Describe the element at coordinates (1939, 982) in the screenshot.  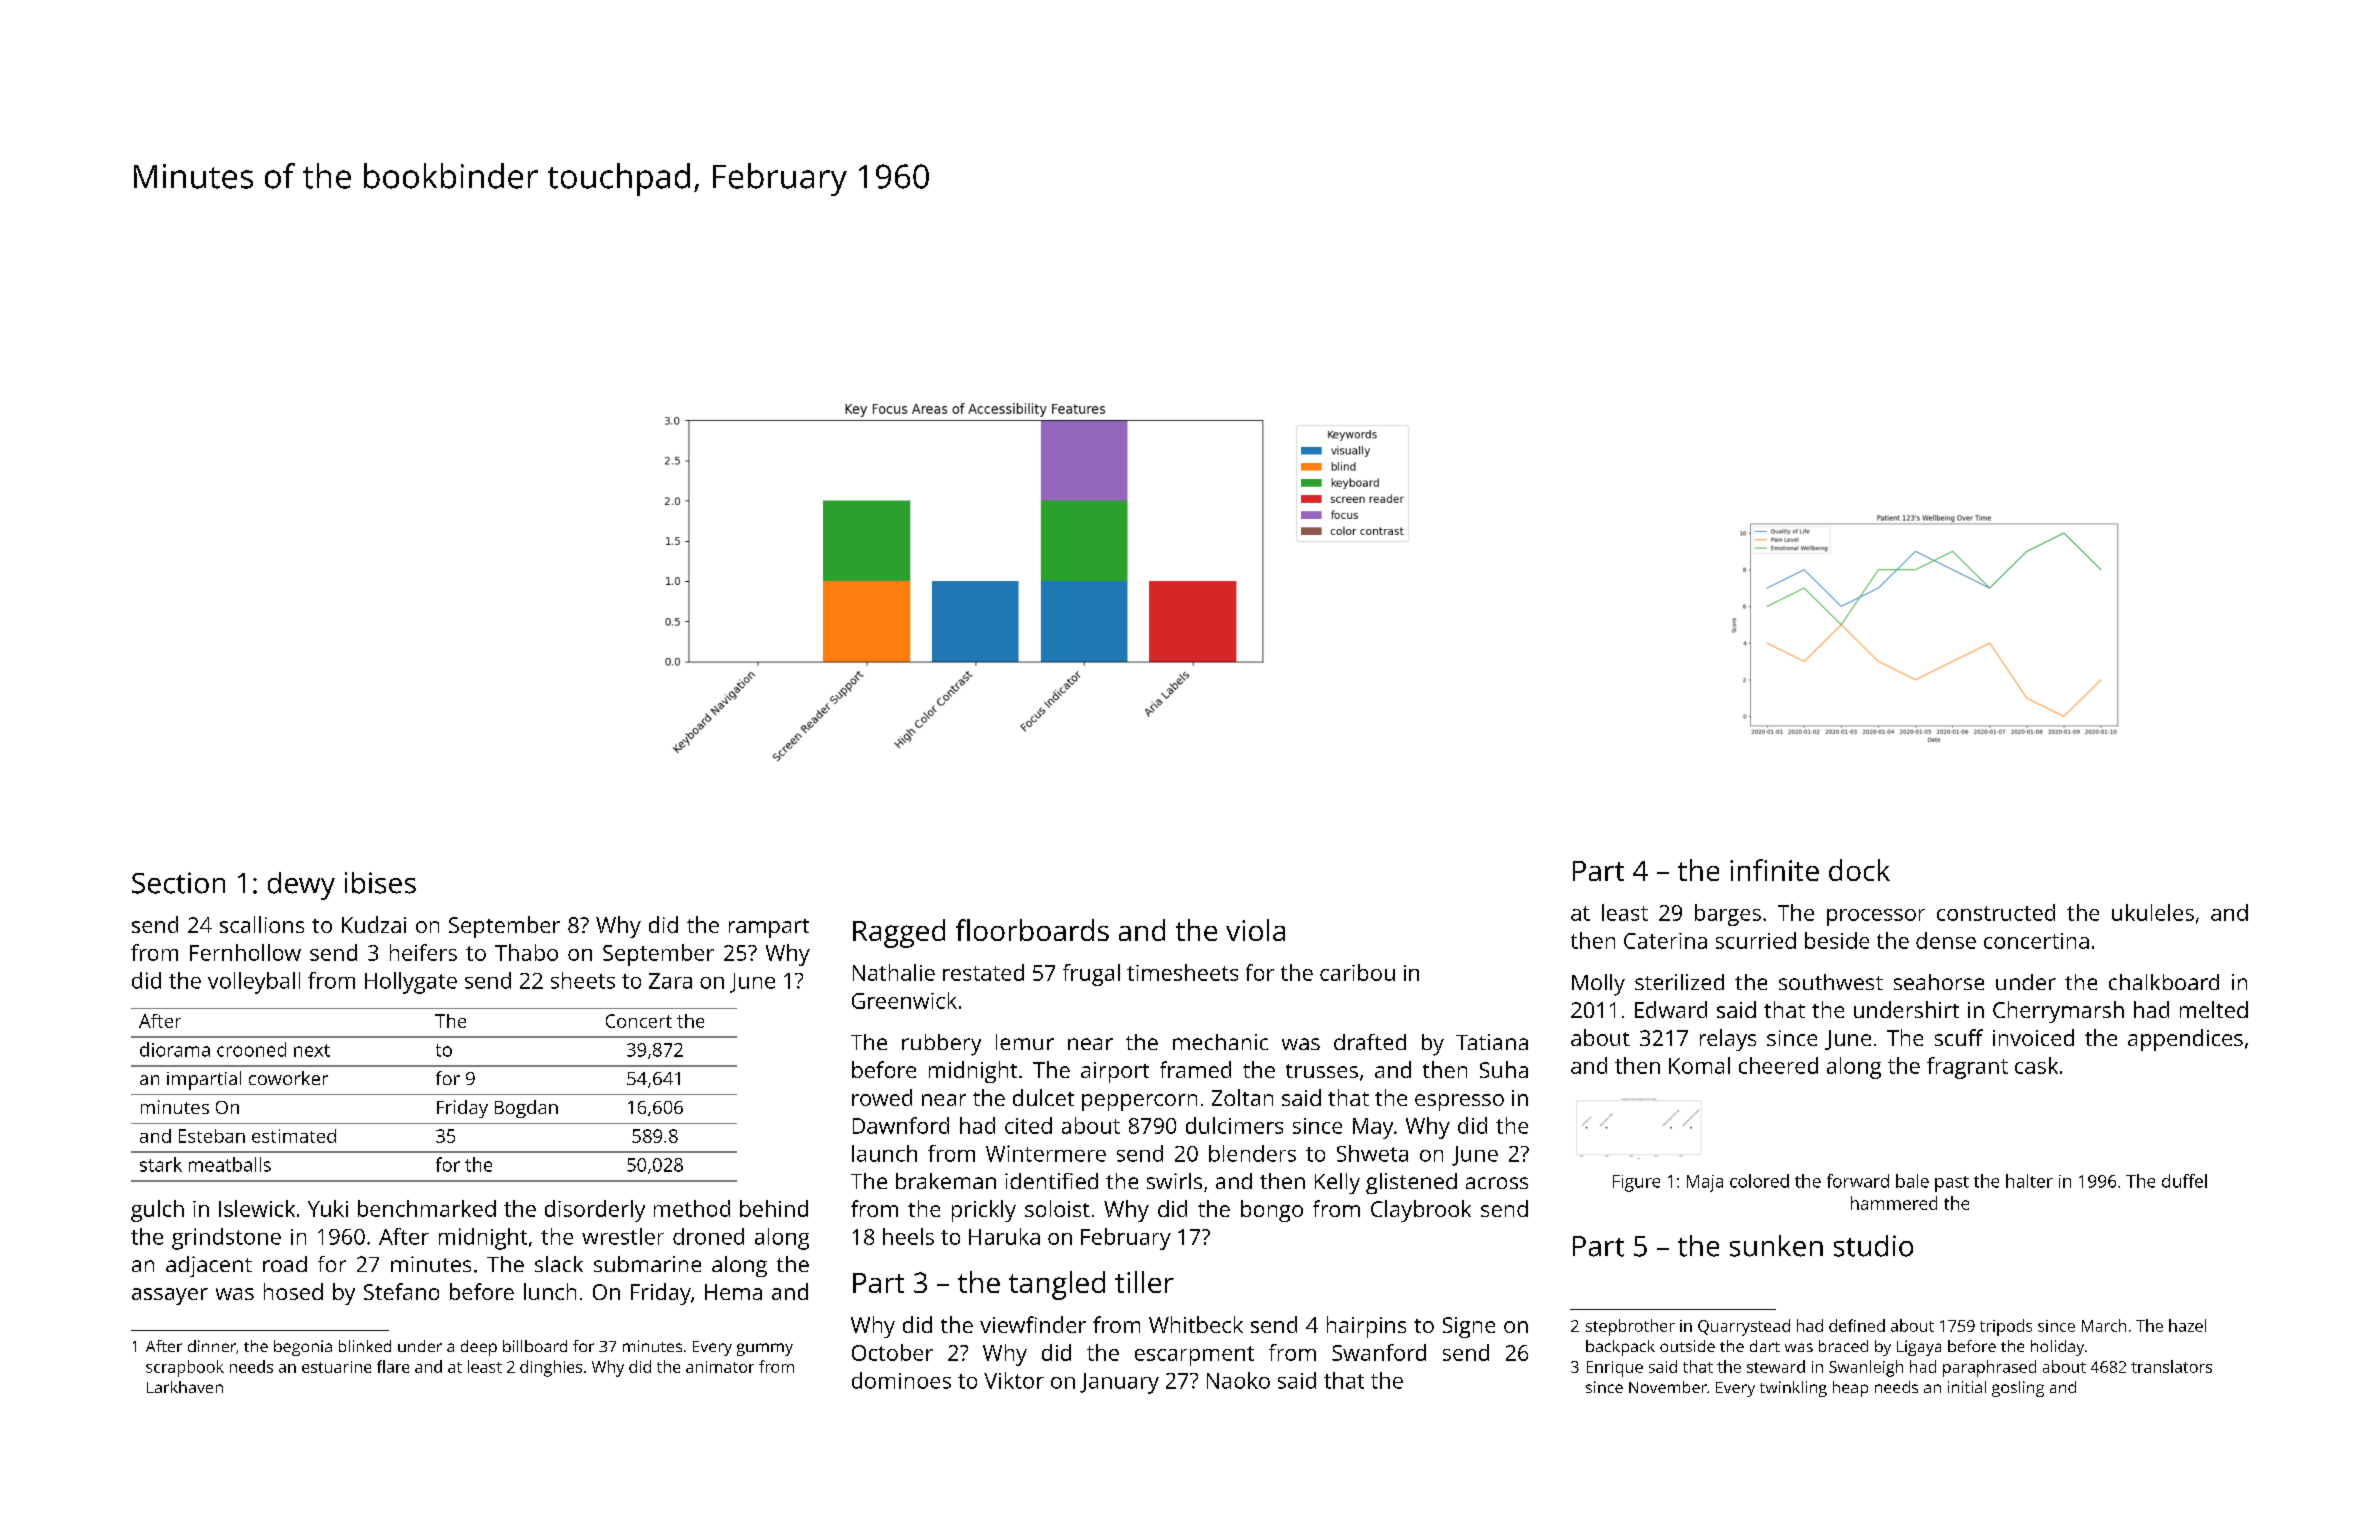
I see `seahorse` at that location.
